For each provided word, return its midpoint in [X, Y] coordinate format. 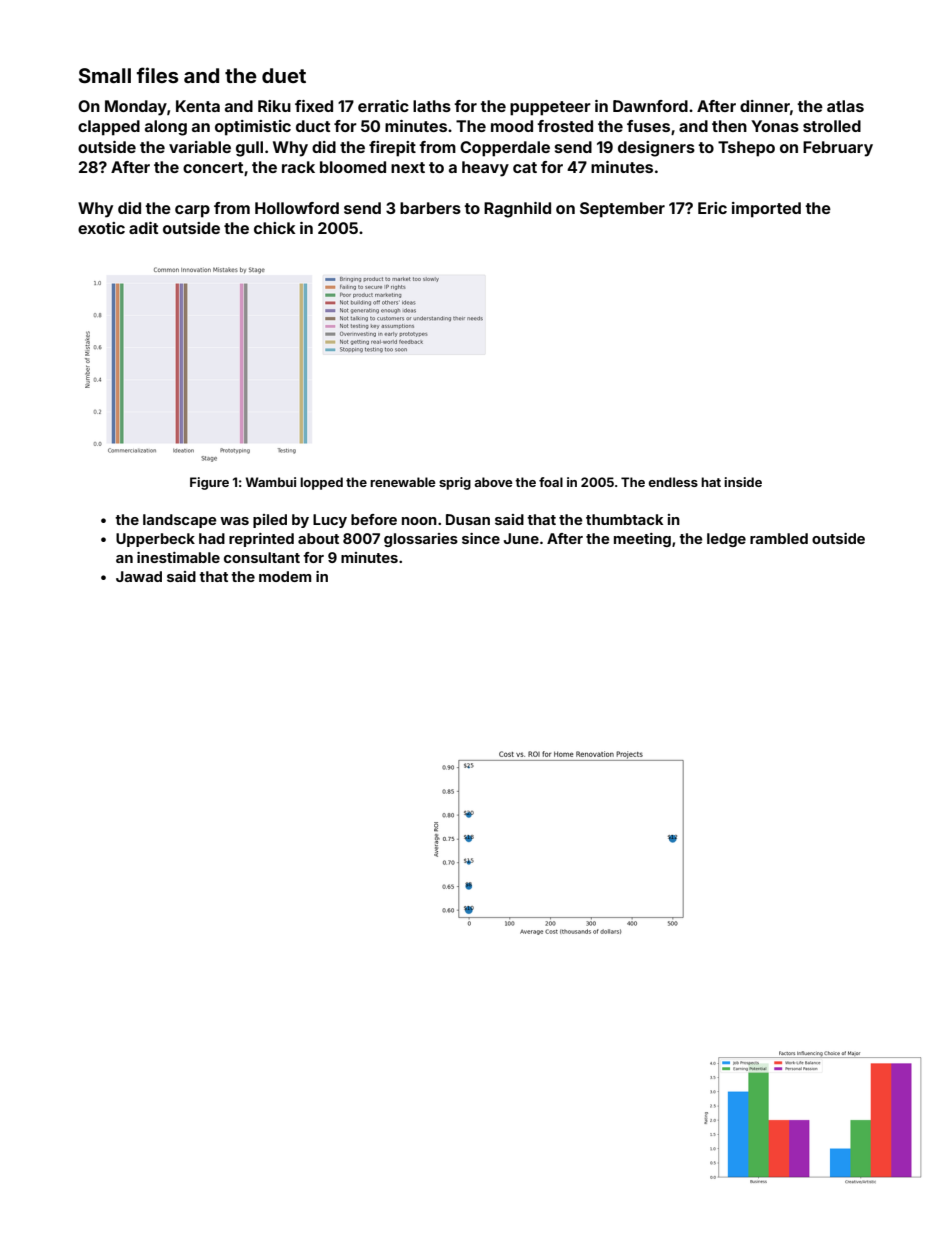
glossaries [421, 540]
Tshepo [746, 149]
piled [270, 521]
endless [673, 482]
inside [743, 482]
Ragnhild [517, 210]
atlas [845, 106]
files [158, 75]
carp [192, 211]
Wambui [271, 482]
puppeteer [550, 108]
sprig [455, 483]
